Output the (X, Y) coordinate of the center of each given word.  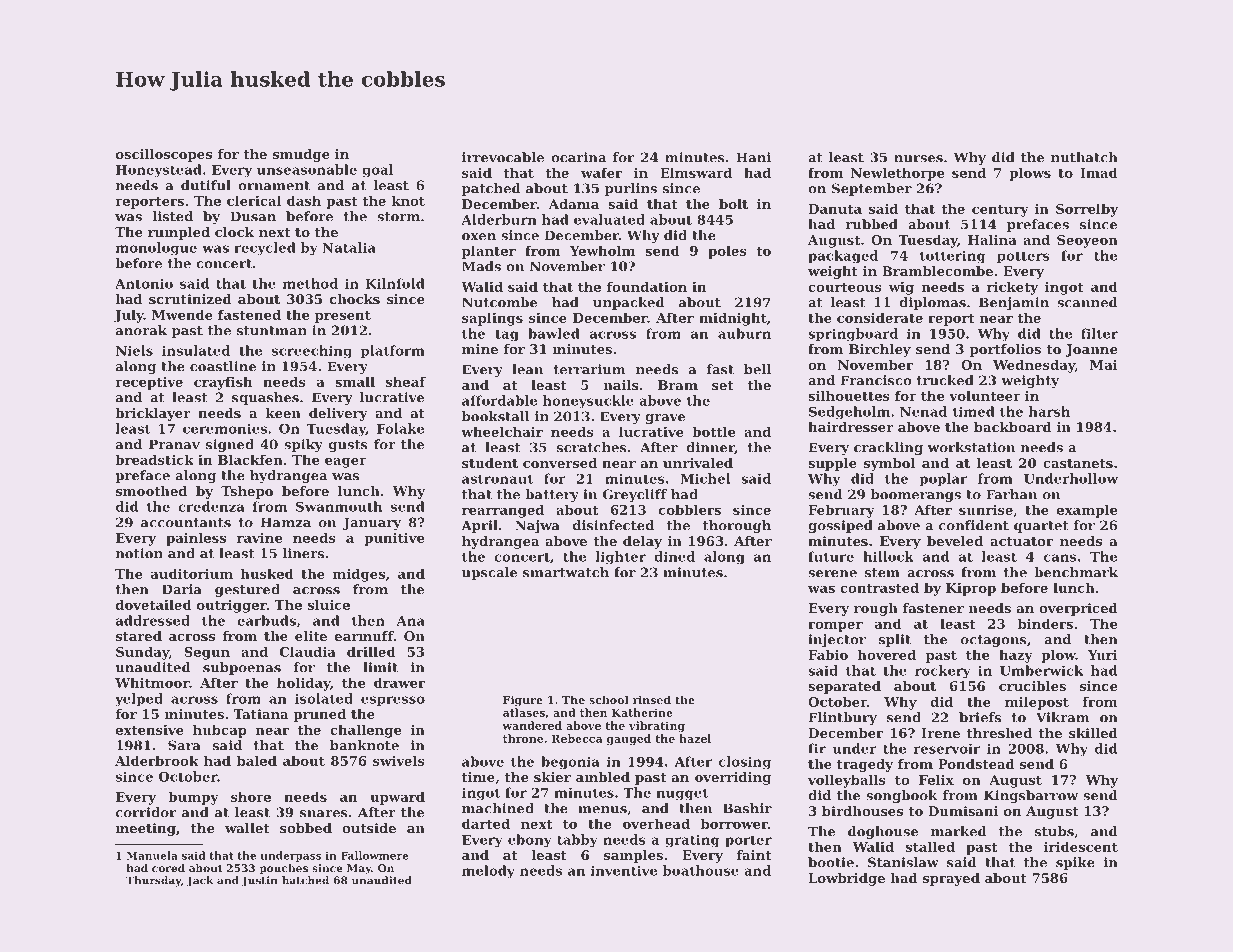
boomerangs (916, 495)
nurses (918, 159)
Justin (260, 881)
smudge (301, 155)
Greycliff (635, 495)
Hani (753, 157)
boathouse (701, 870)
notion (139, 553)
